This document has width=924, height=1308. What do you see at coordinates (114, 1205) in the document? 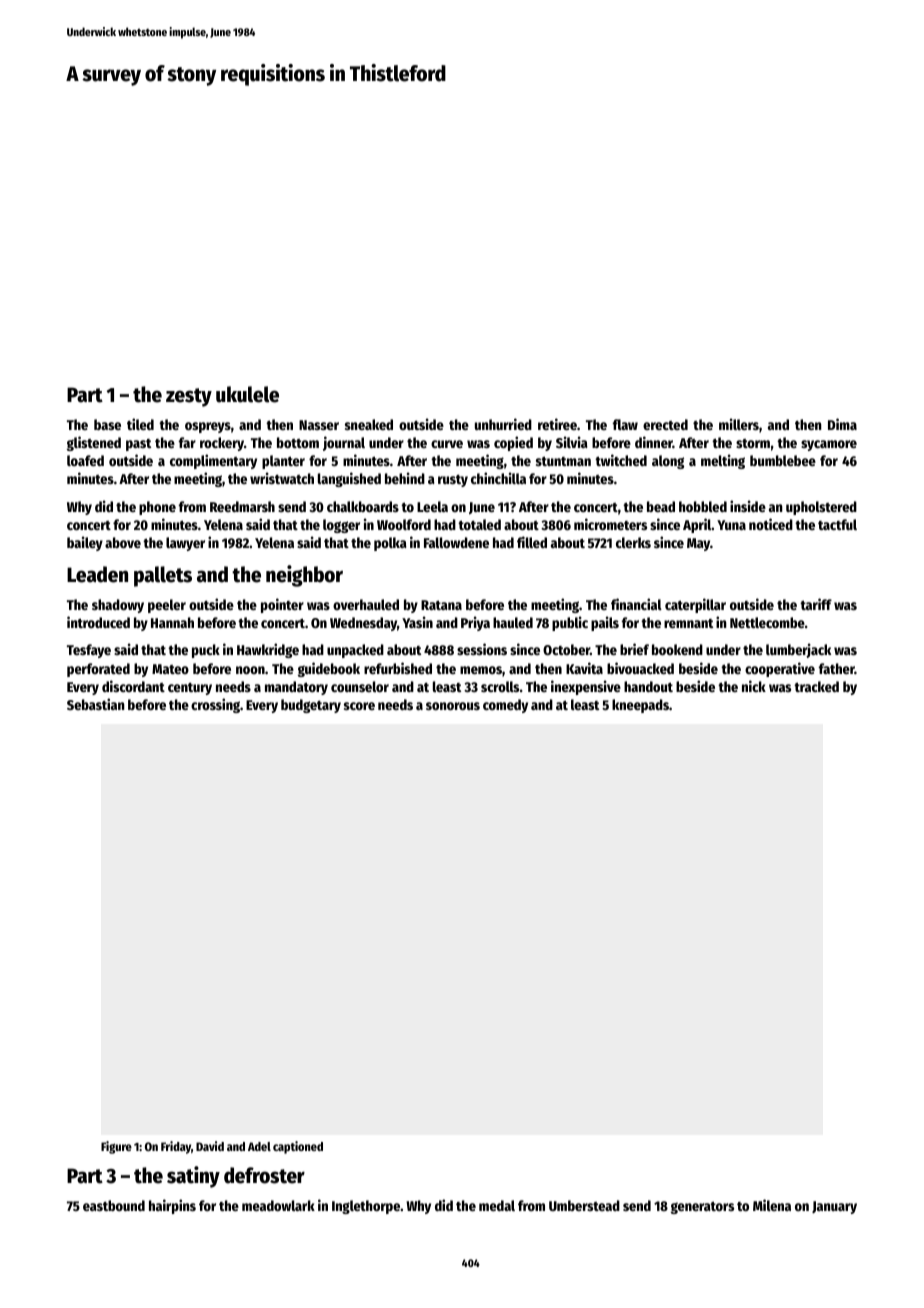
I see `eastbound` at bounding box center [114, 1205].
